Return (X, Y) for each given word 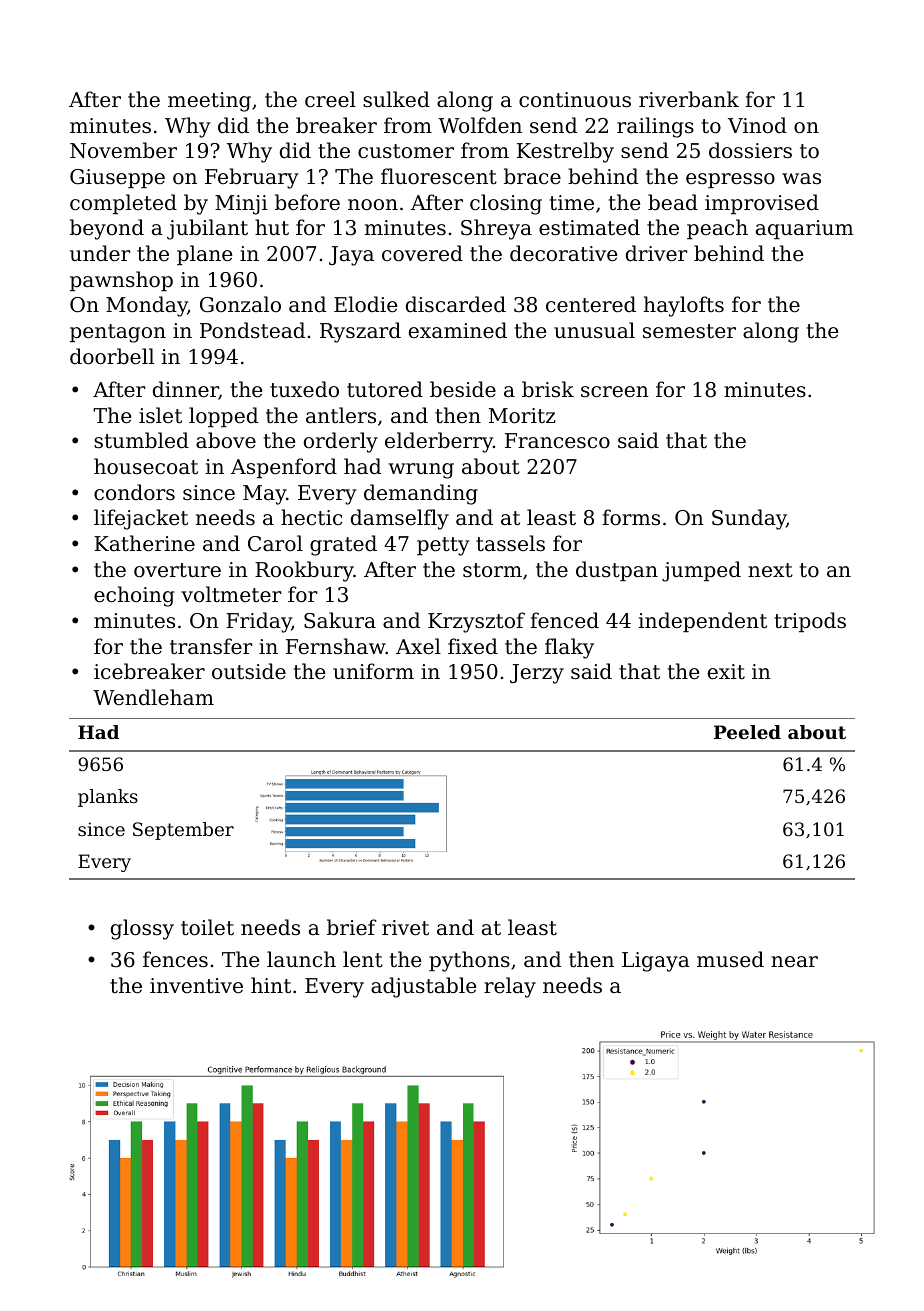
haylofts (684, 306)
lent (363, 959)
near (794, 961)
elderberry (439, 442)
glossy (142, 929)
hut (272, 227)
